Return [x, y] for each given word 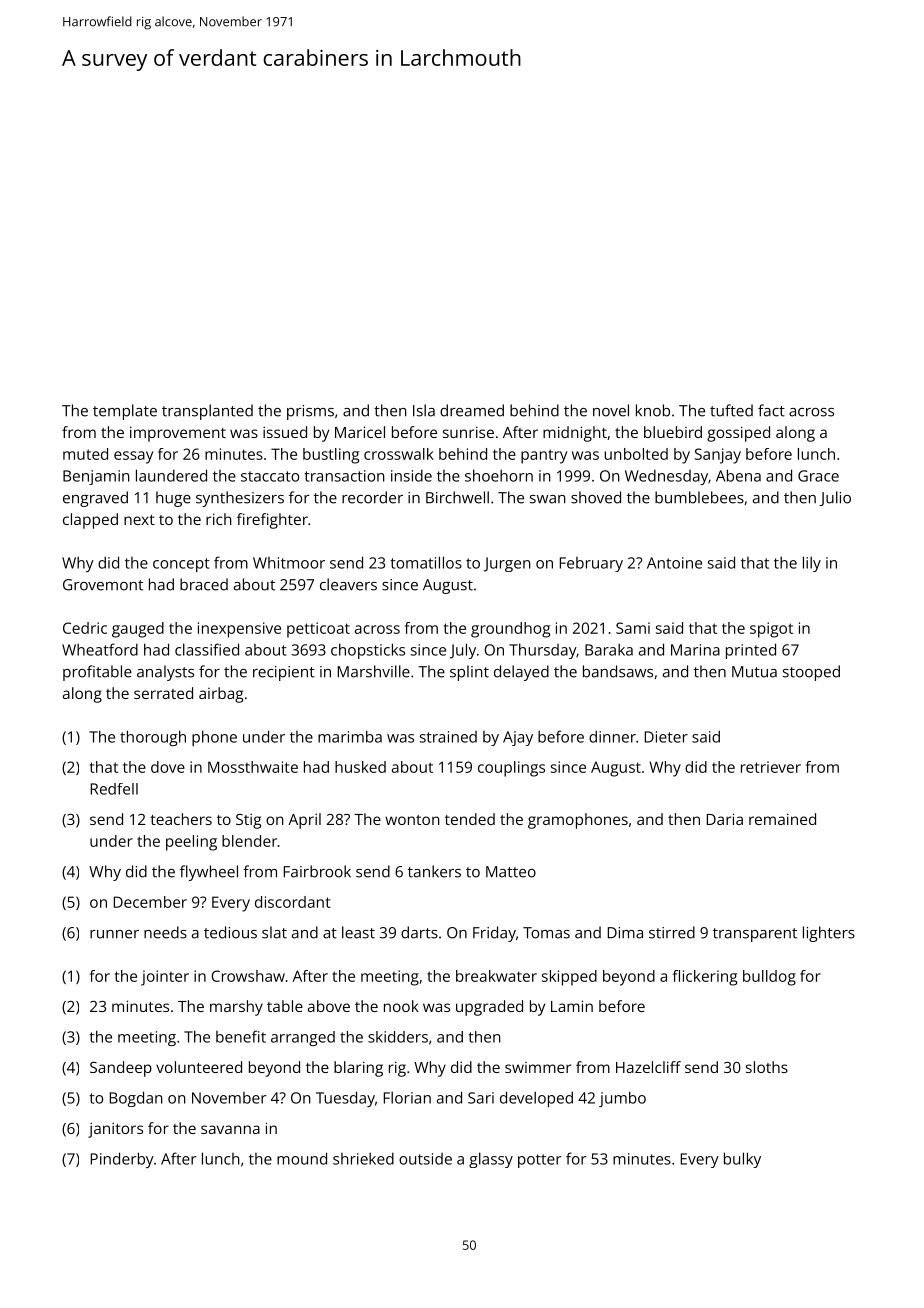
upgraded [489, 1008]
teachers [181, 819]
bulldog [769, 978]
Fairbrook [317, 871]
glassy [491, 1160]
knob [653, 410]
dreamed [472, 410]
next [139, 520]
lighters [829, 934]
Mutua [754, 672]
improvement [178, 434]
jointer [165, 978]
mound [302, 1158]
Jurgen [507, 564]
